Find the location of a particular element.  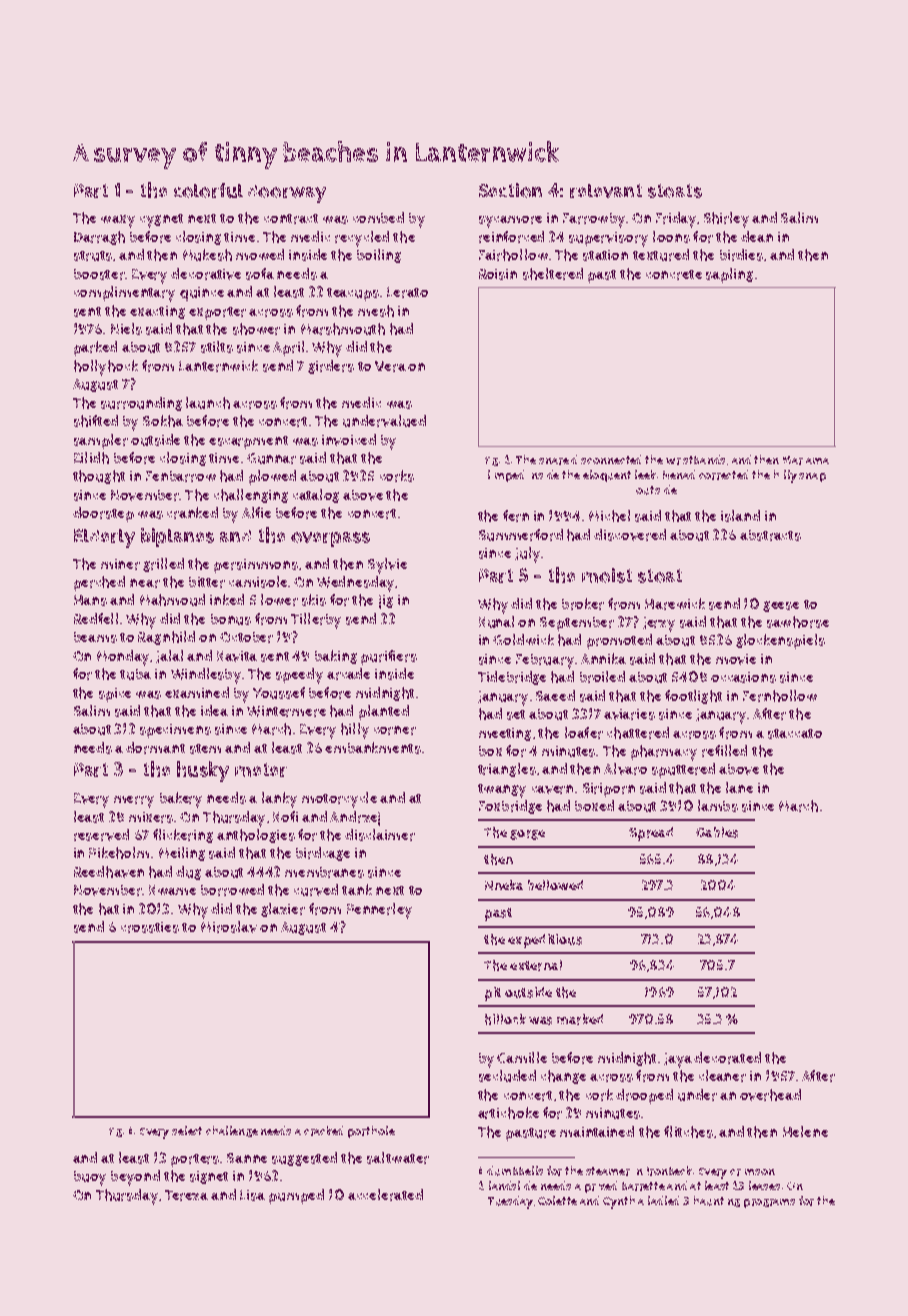

jig is located at coordinates (386, 602).
